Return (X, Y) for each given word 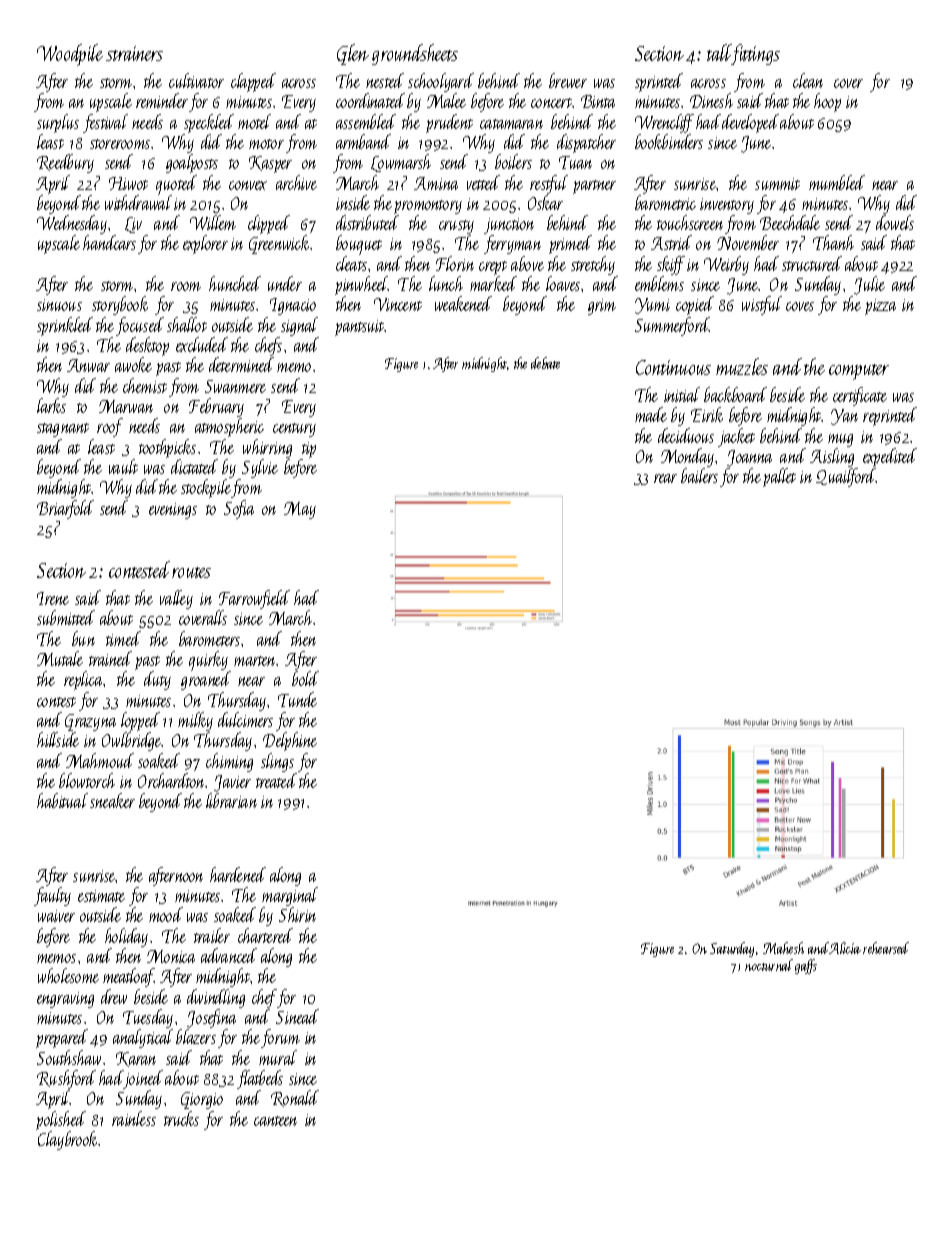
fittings (756, 54)
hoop (827, 102)
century (294, 430)
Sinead (297, 1016)
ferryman (512, 244)
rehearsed (886, 948)
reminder (162, 100)
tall (719, 52)
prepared (62, 1038)
